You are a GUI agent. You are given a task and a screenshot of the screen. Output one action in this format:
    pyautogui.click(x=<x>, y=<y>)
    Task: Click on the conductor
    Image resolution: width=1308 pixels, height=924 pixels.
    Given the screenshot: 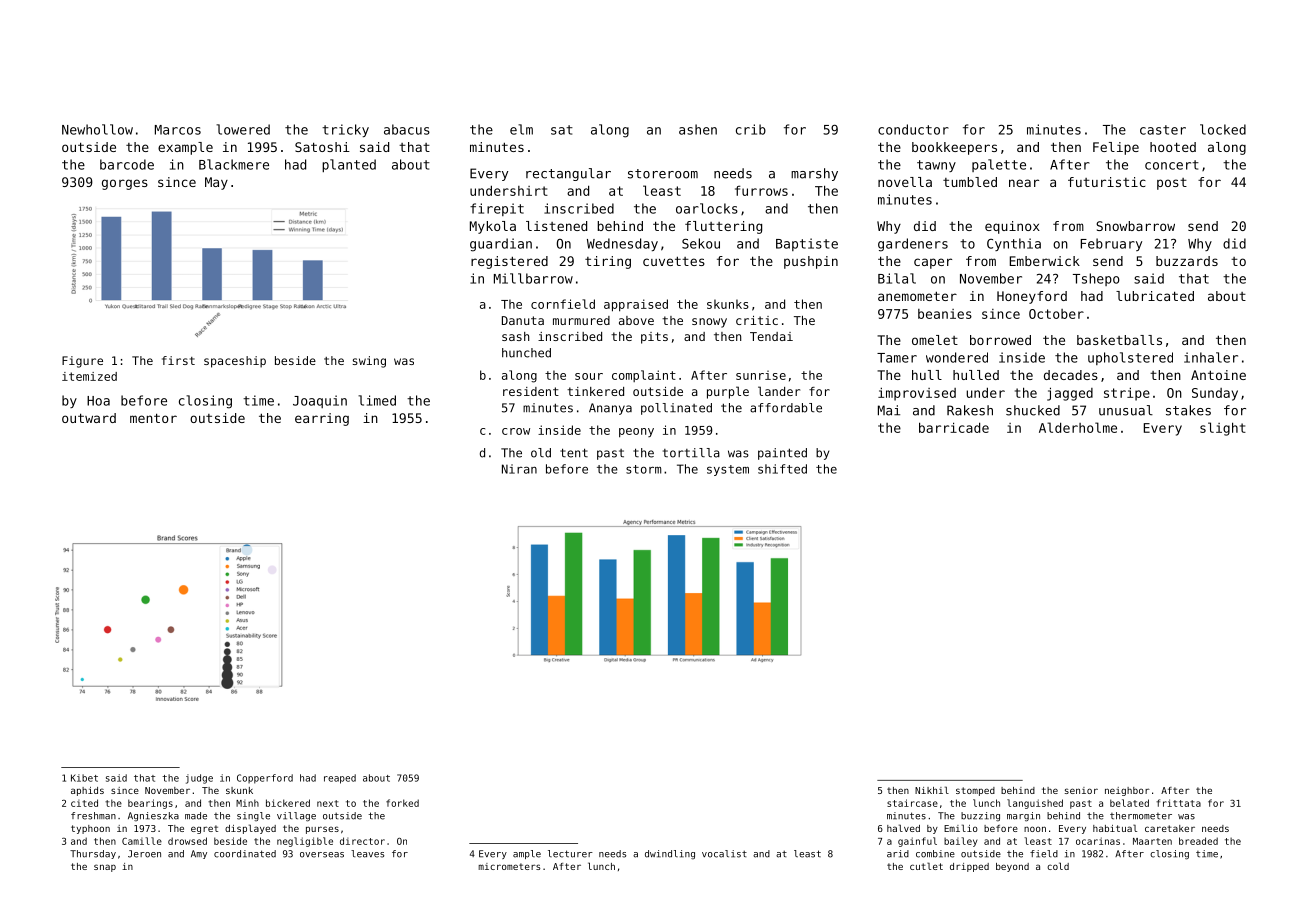 What is the action you would take?
    pyautogui.click(x=913, y=129)
